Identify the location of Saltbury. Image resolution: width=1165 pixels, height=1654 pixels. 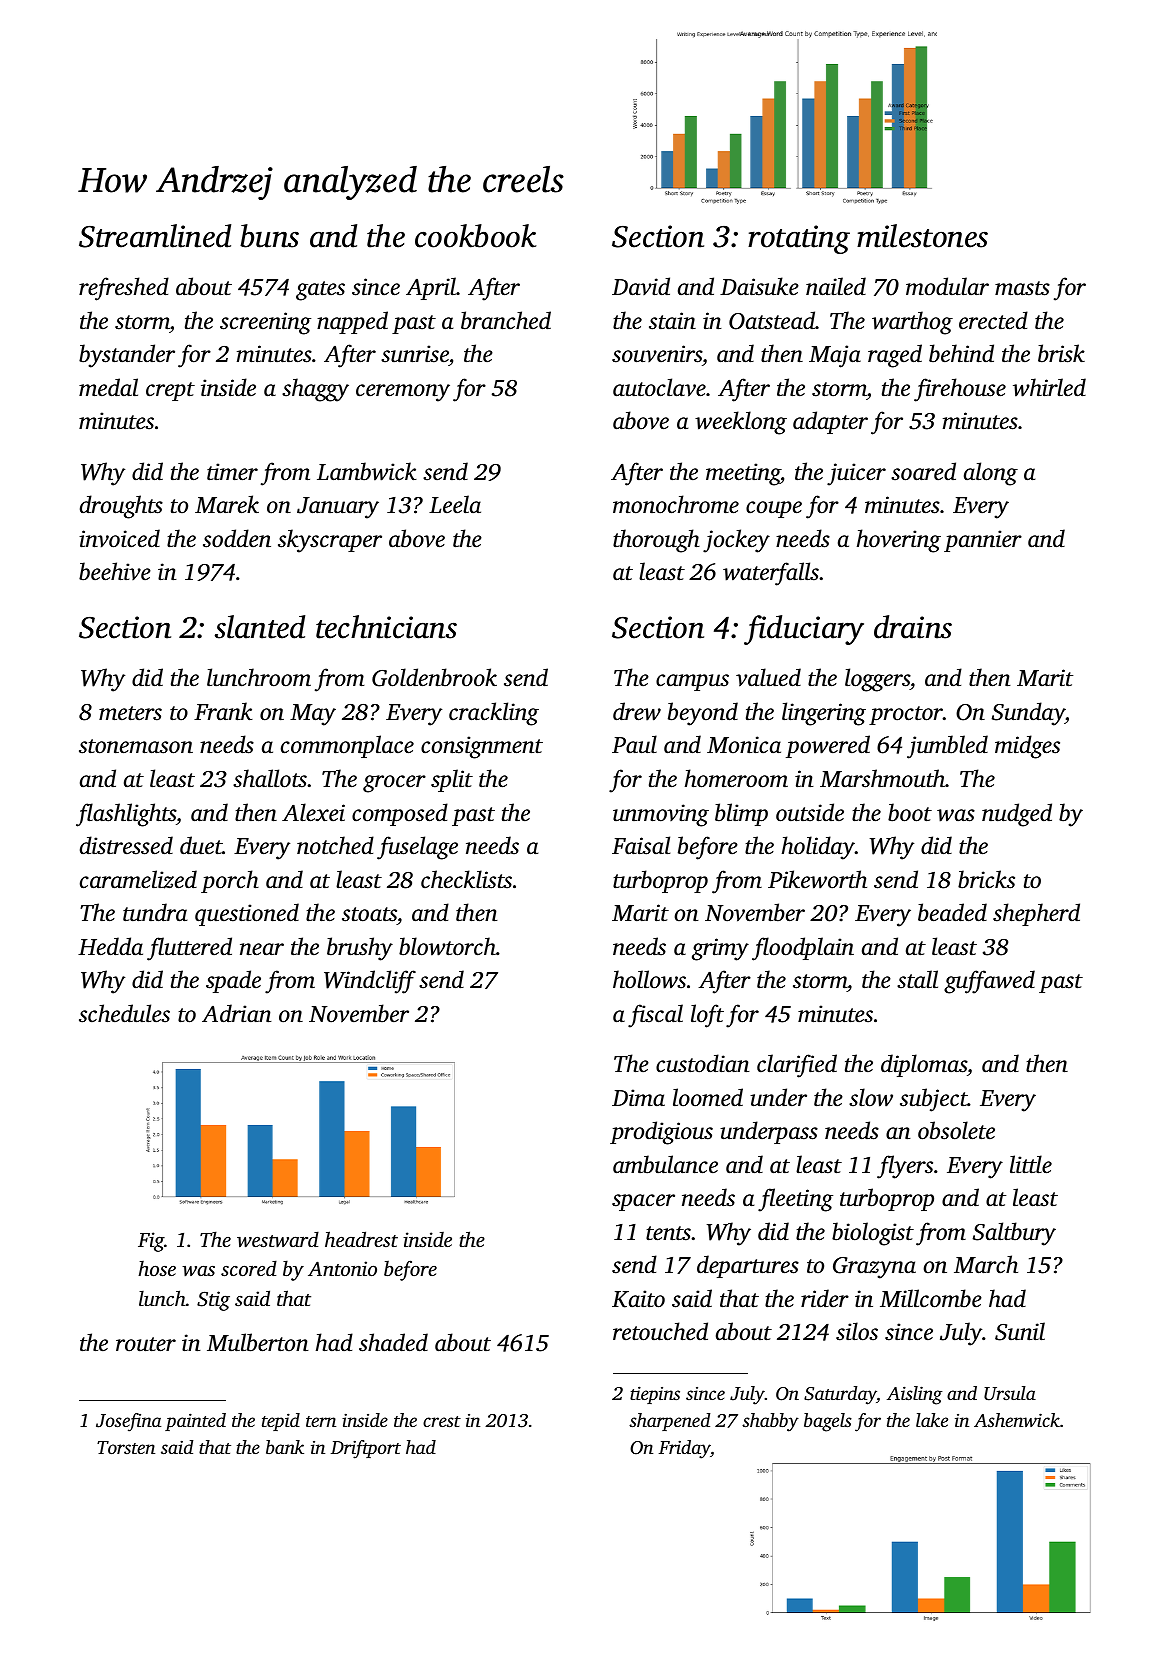
(1014, 1234).
